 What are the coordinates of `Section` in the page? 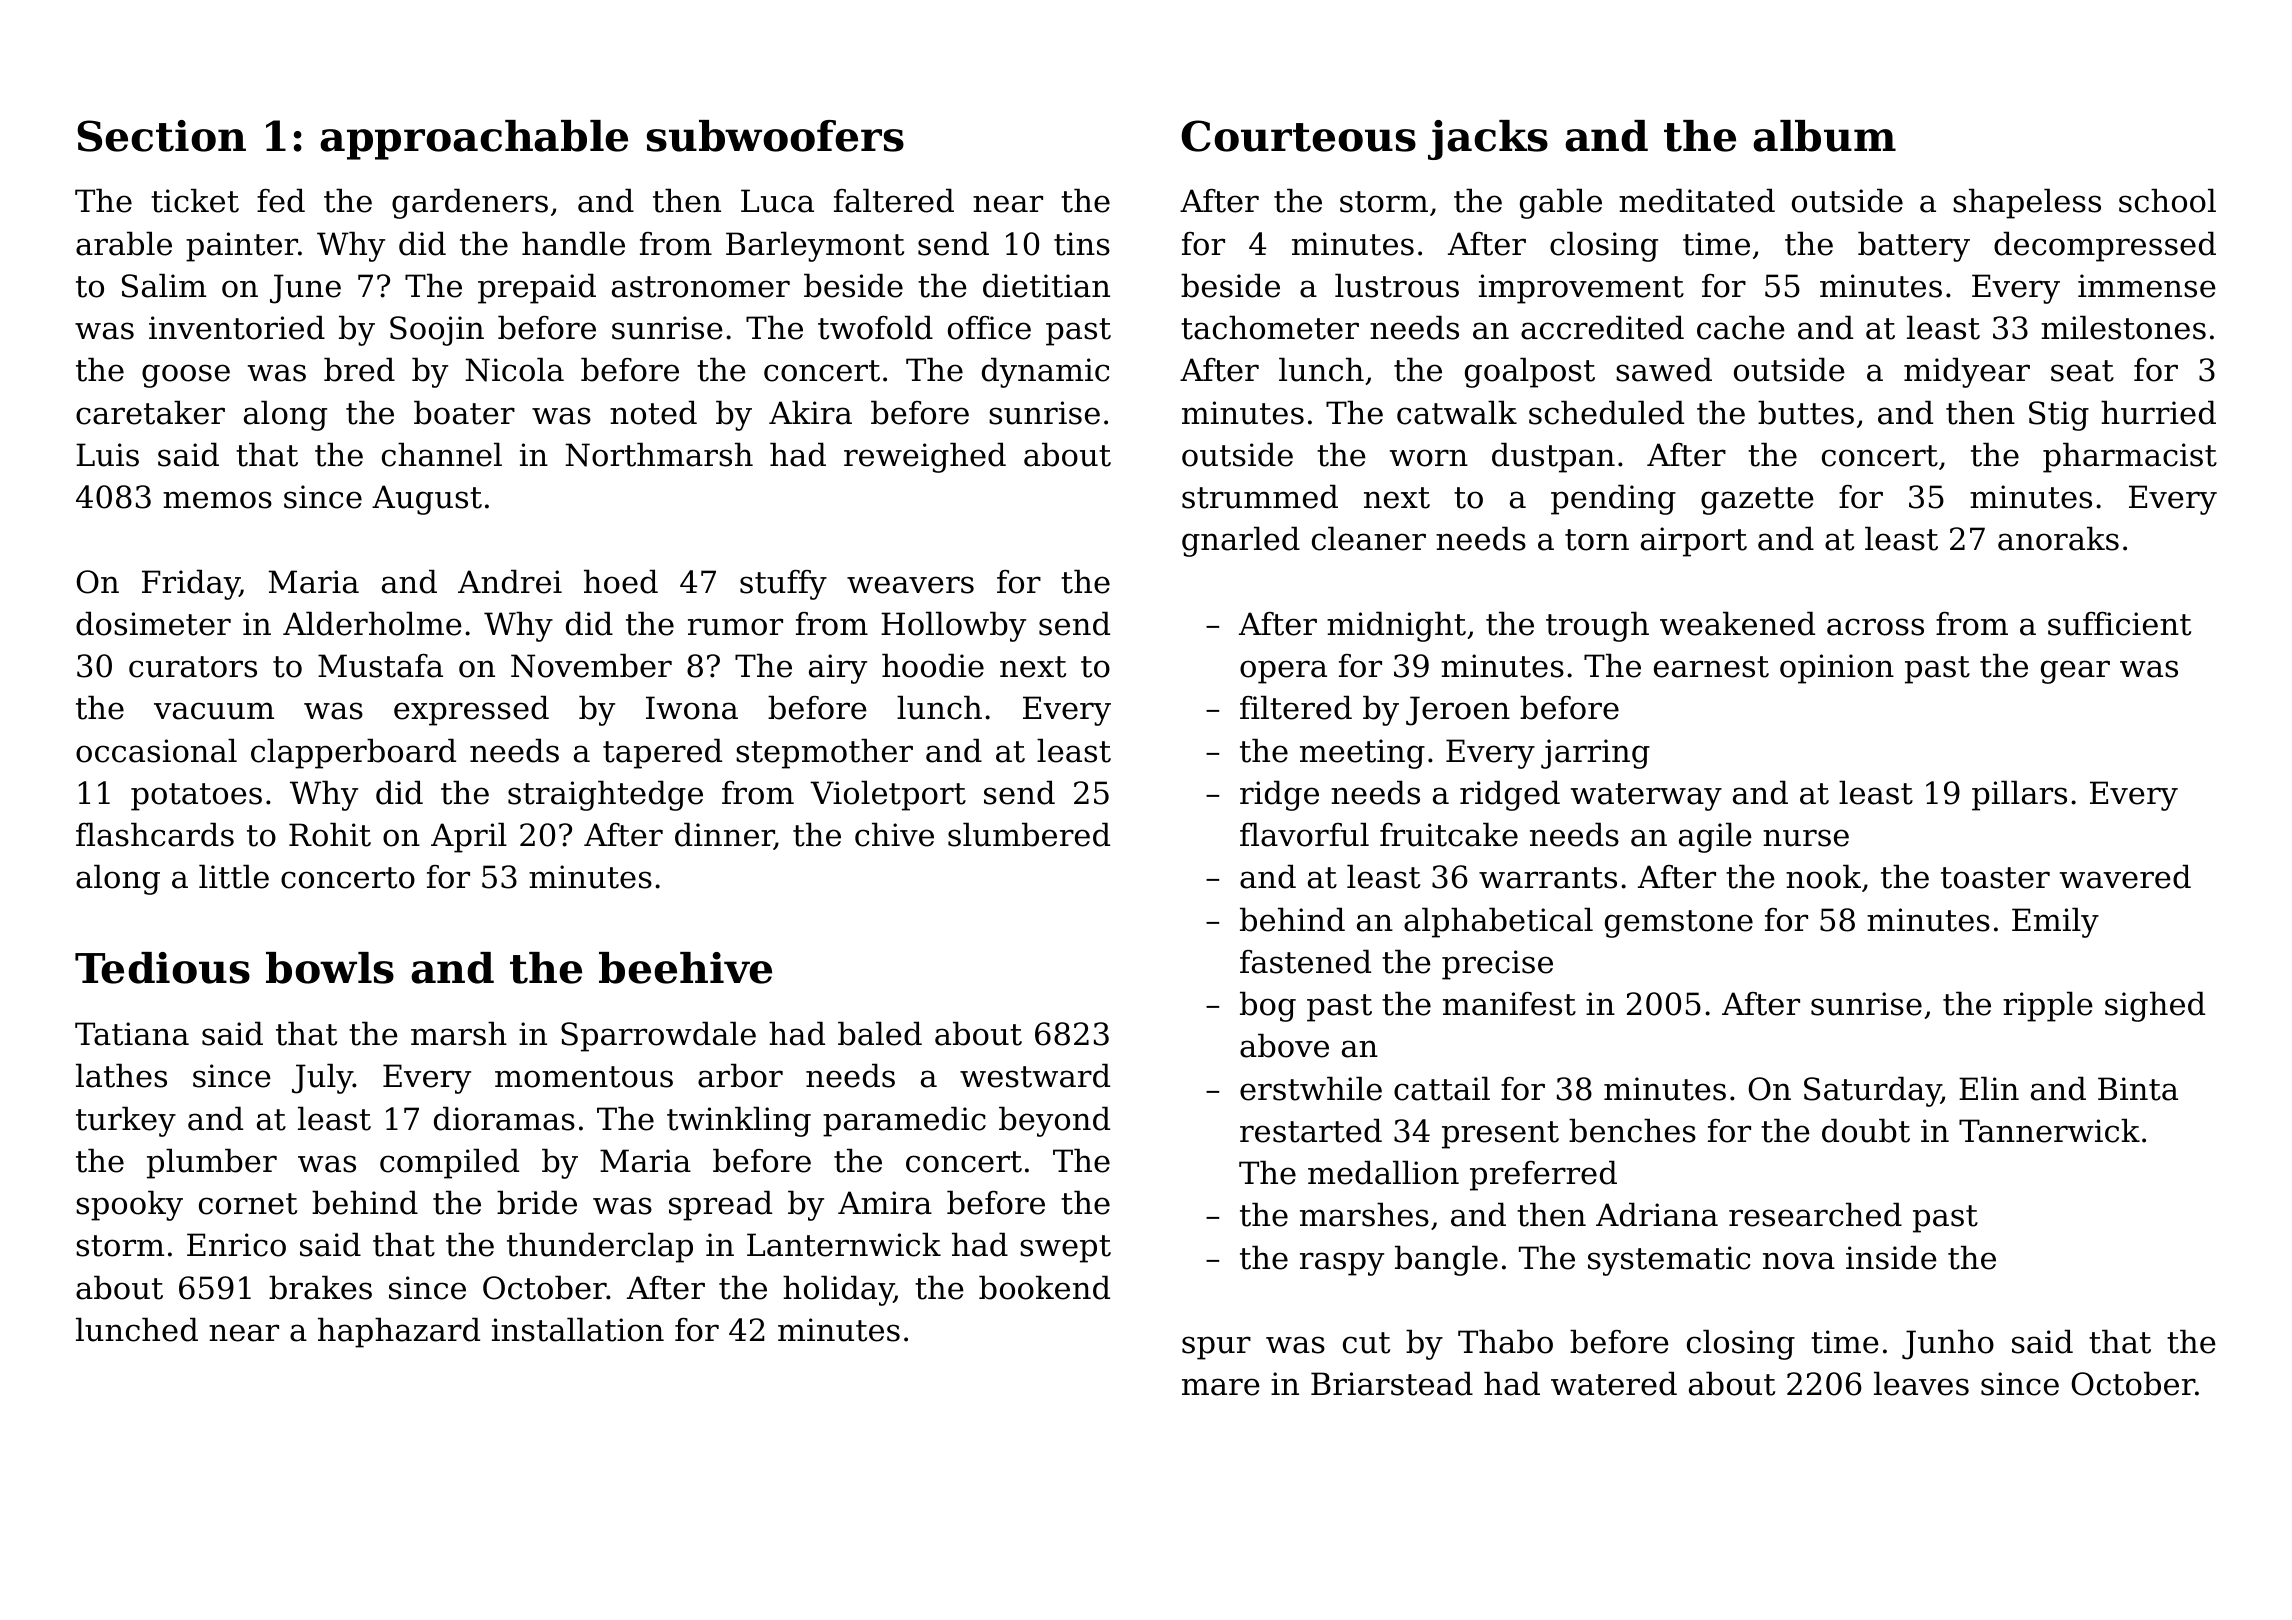 It's located at (161, 136).
